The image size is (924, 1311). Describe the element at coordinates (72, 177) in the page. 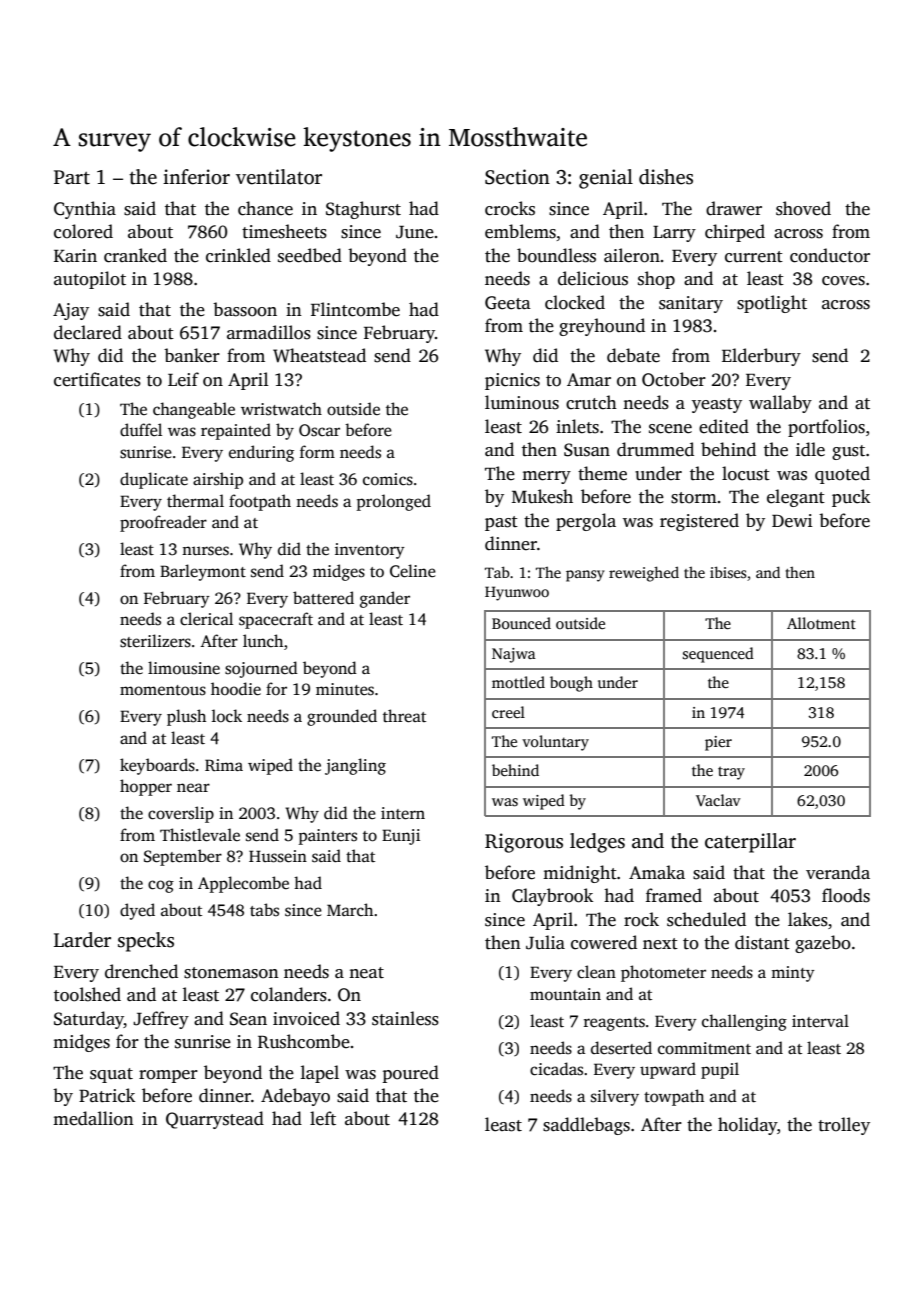

I see `Part` at that location.
